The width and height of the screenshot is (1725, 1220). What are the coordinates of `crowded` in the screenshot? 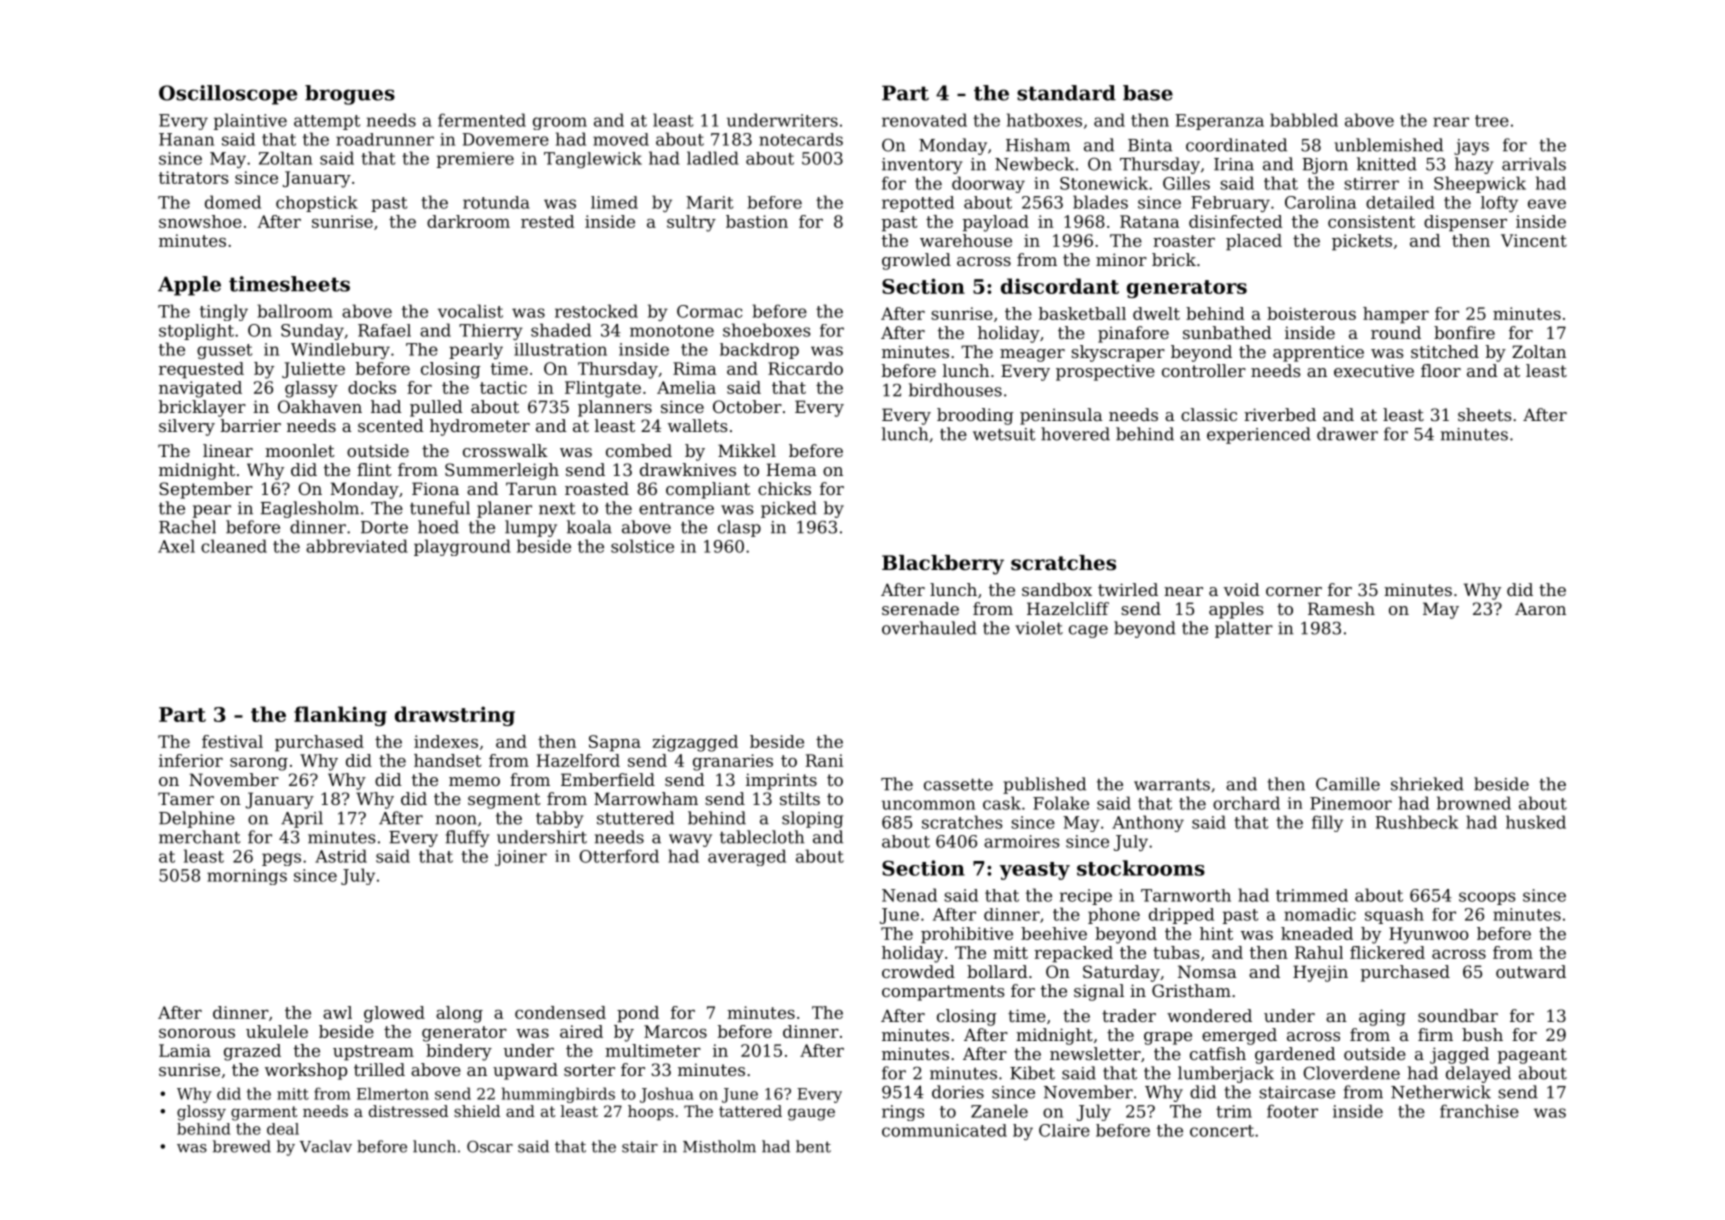 It's located at (918, 971).
